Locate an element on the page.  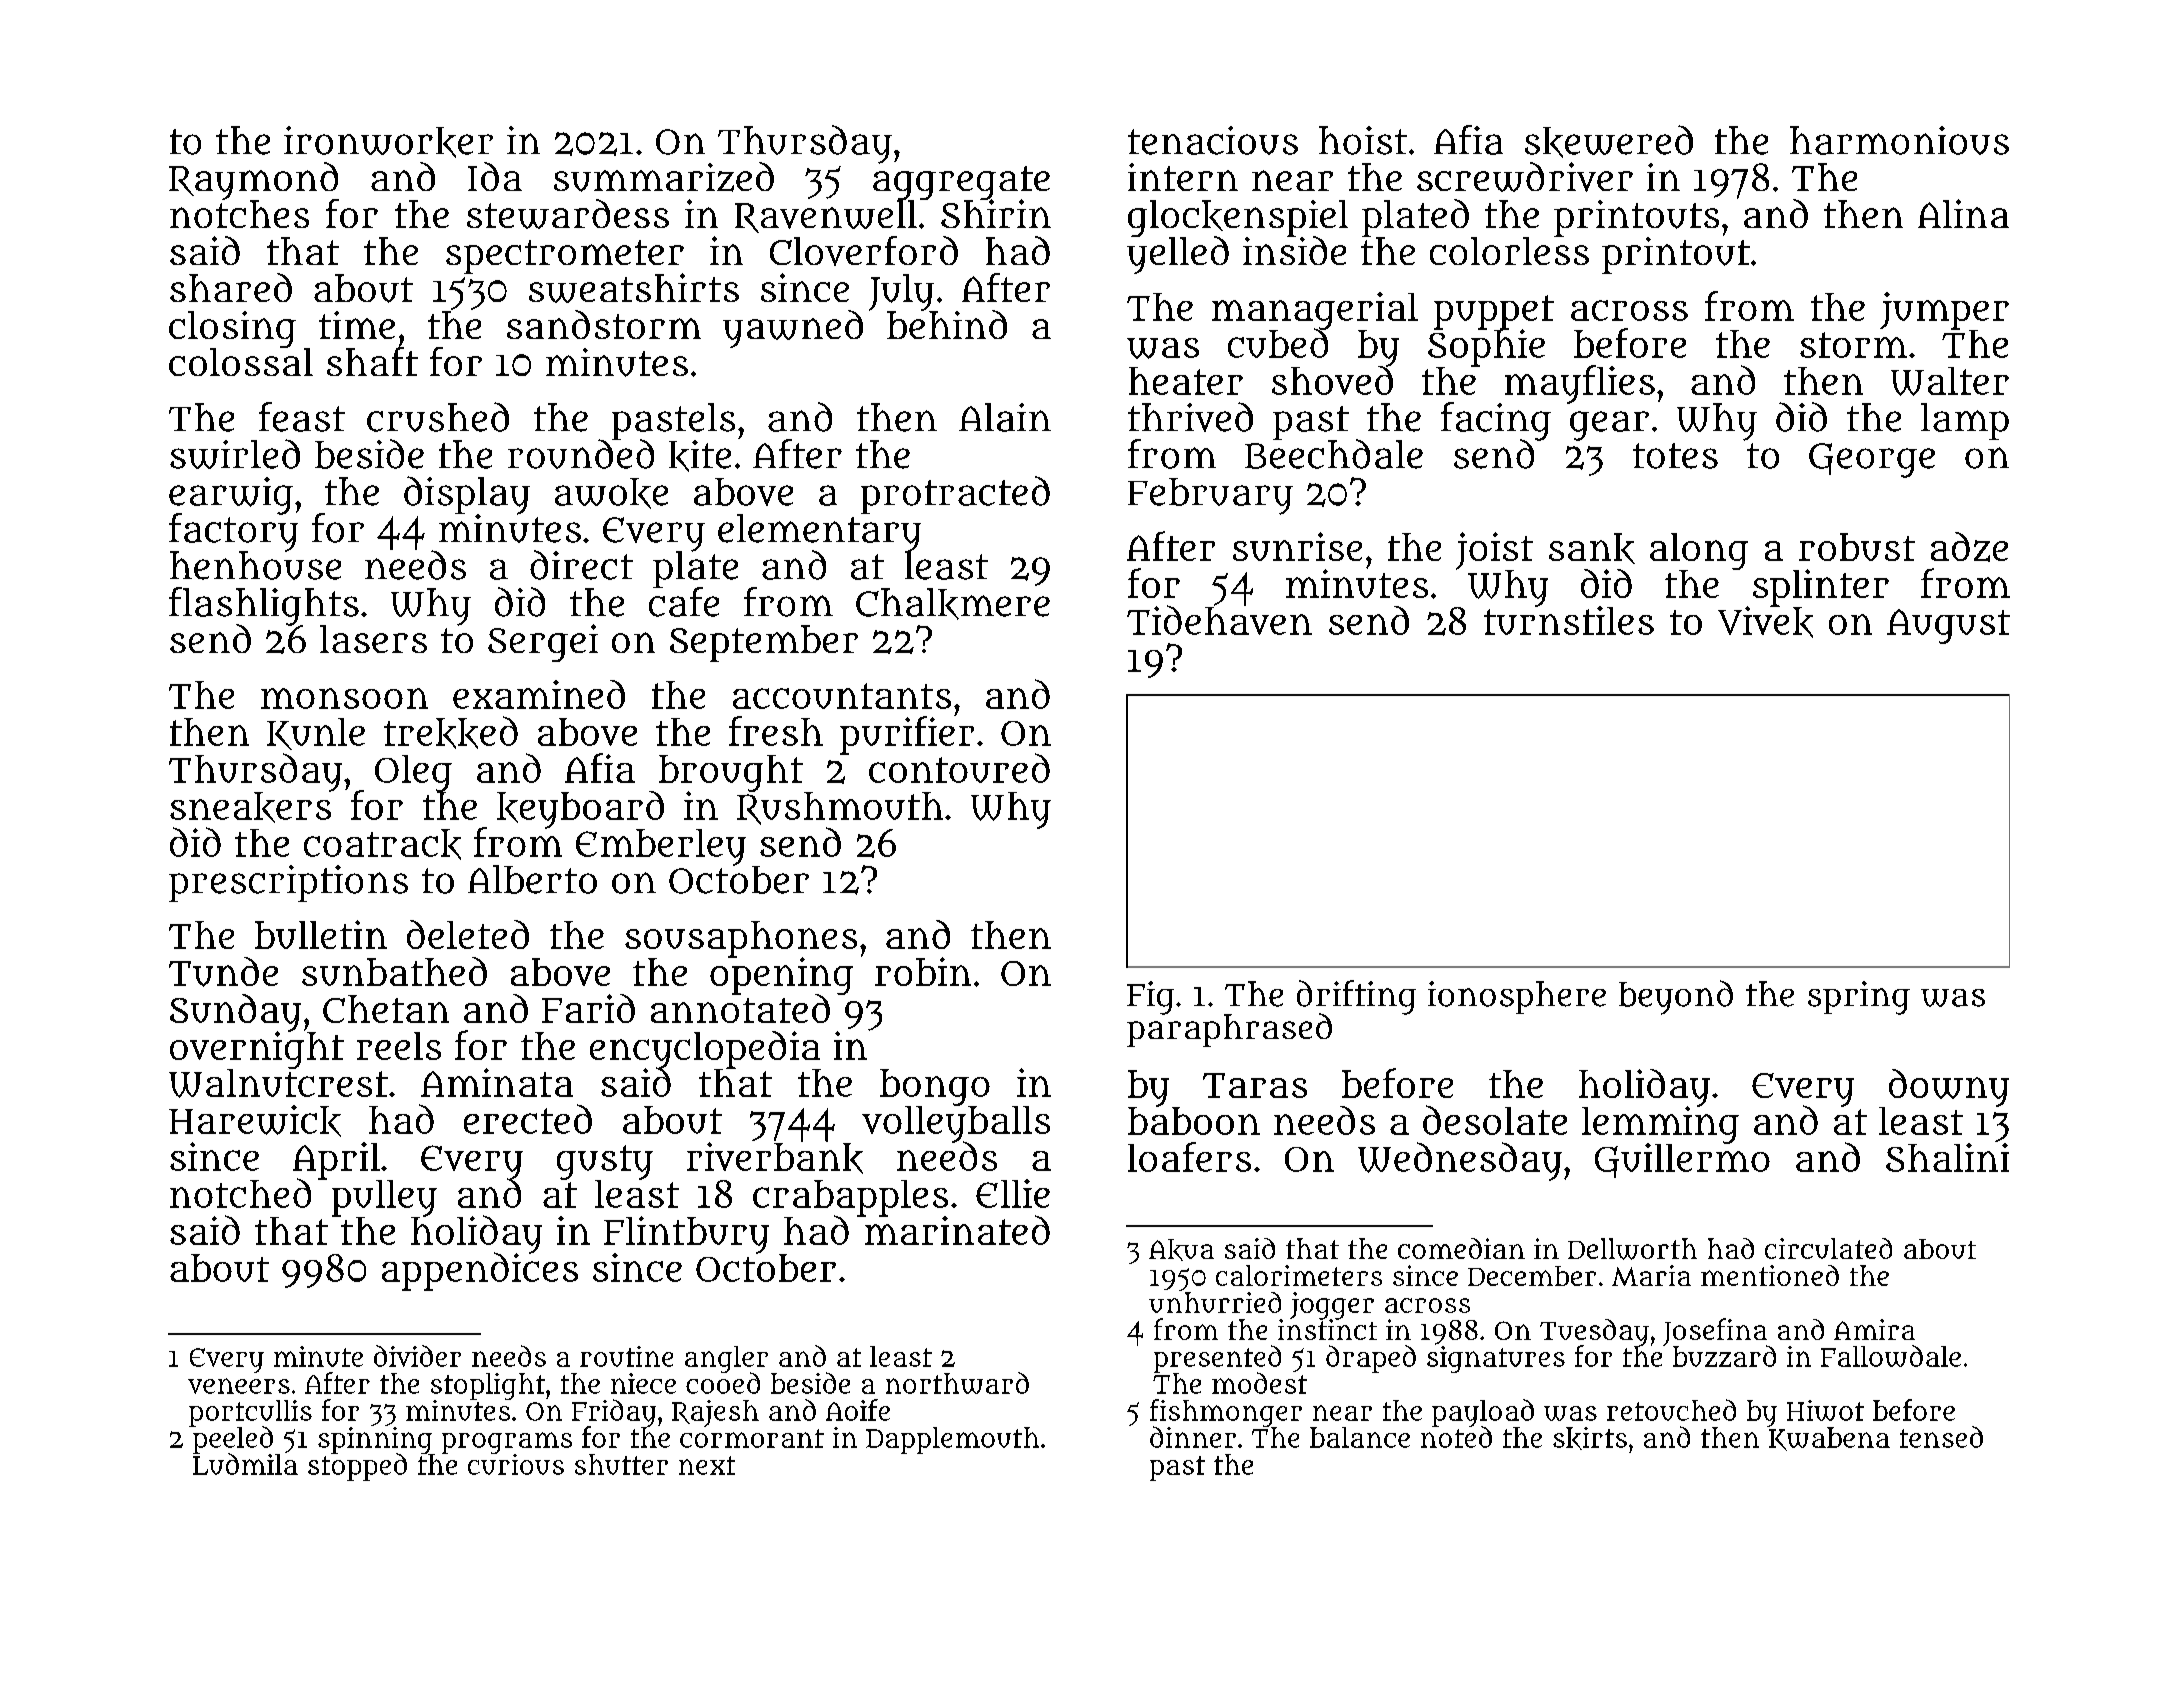
Sunday is located at coordinates (235, 1013).
